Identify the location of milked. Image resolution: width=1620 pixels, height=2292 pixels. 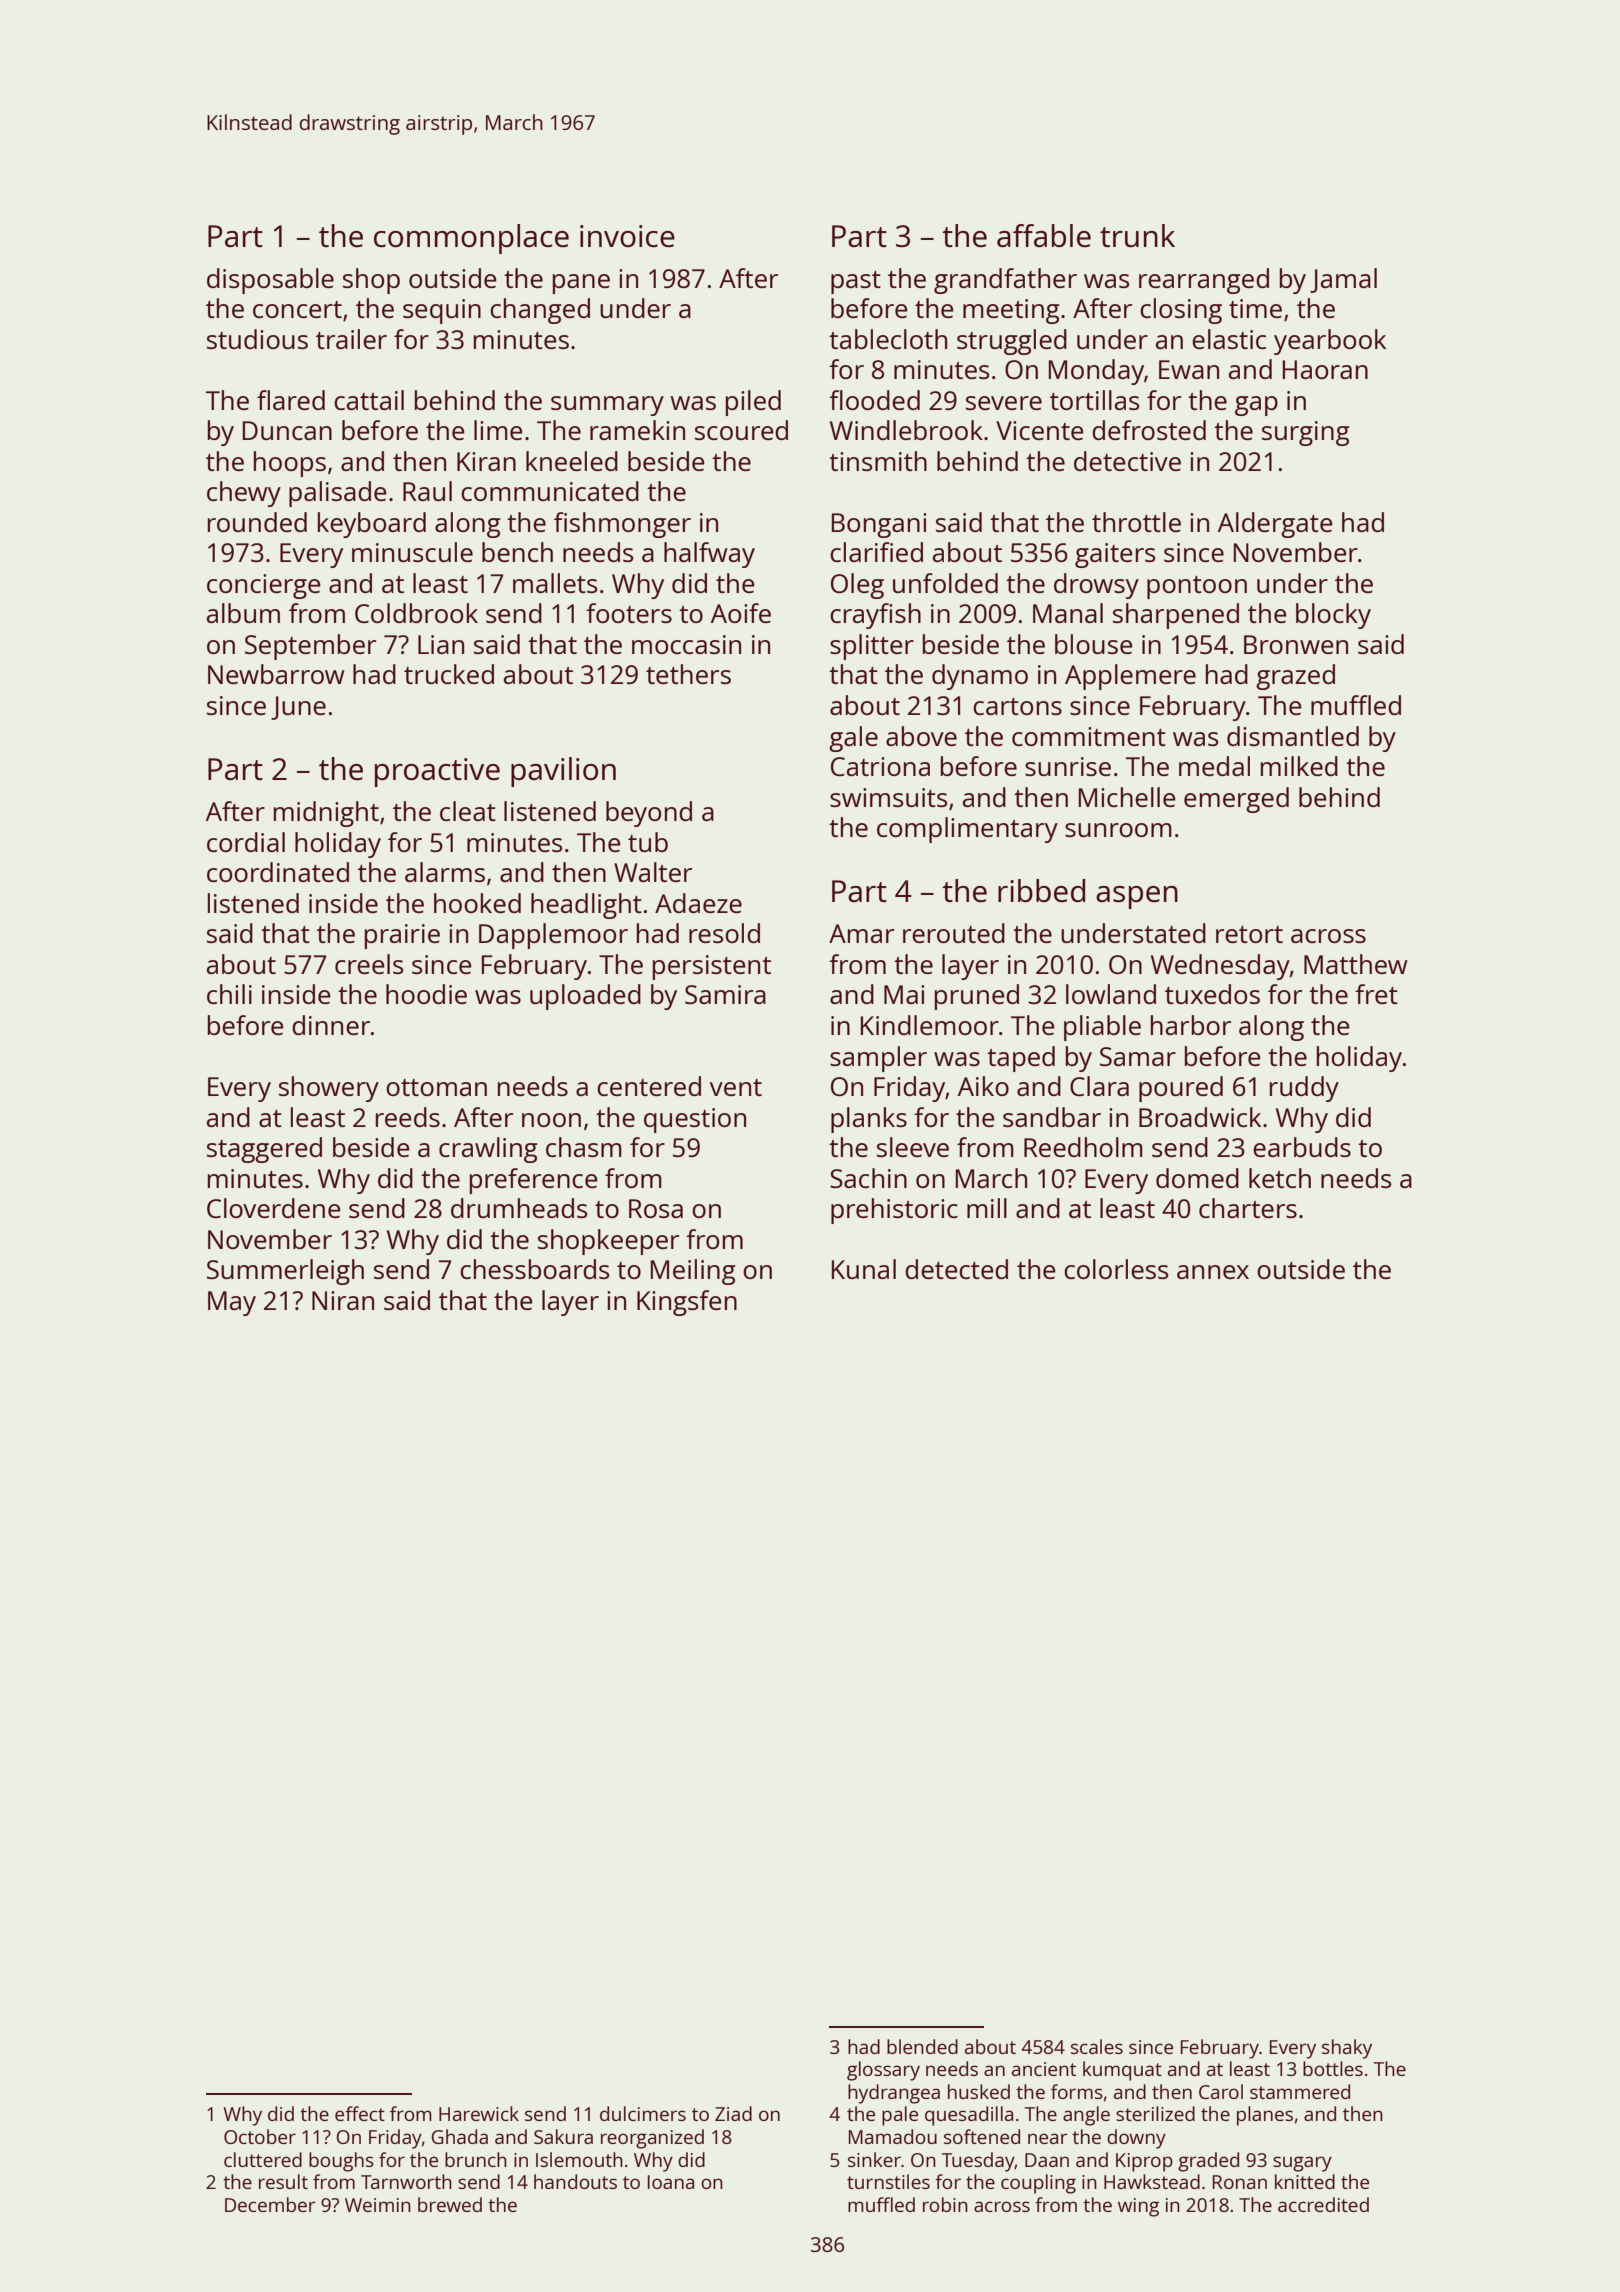
(1299, 766).
